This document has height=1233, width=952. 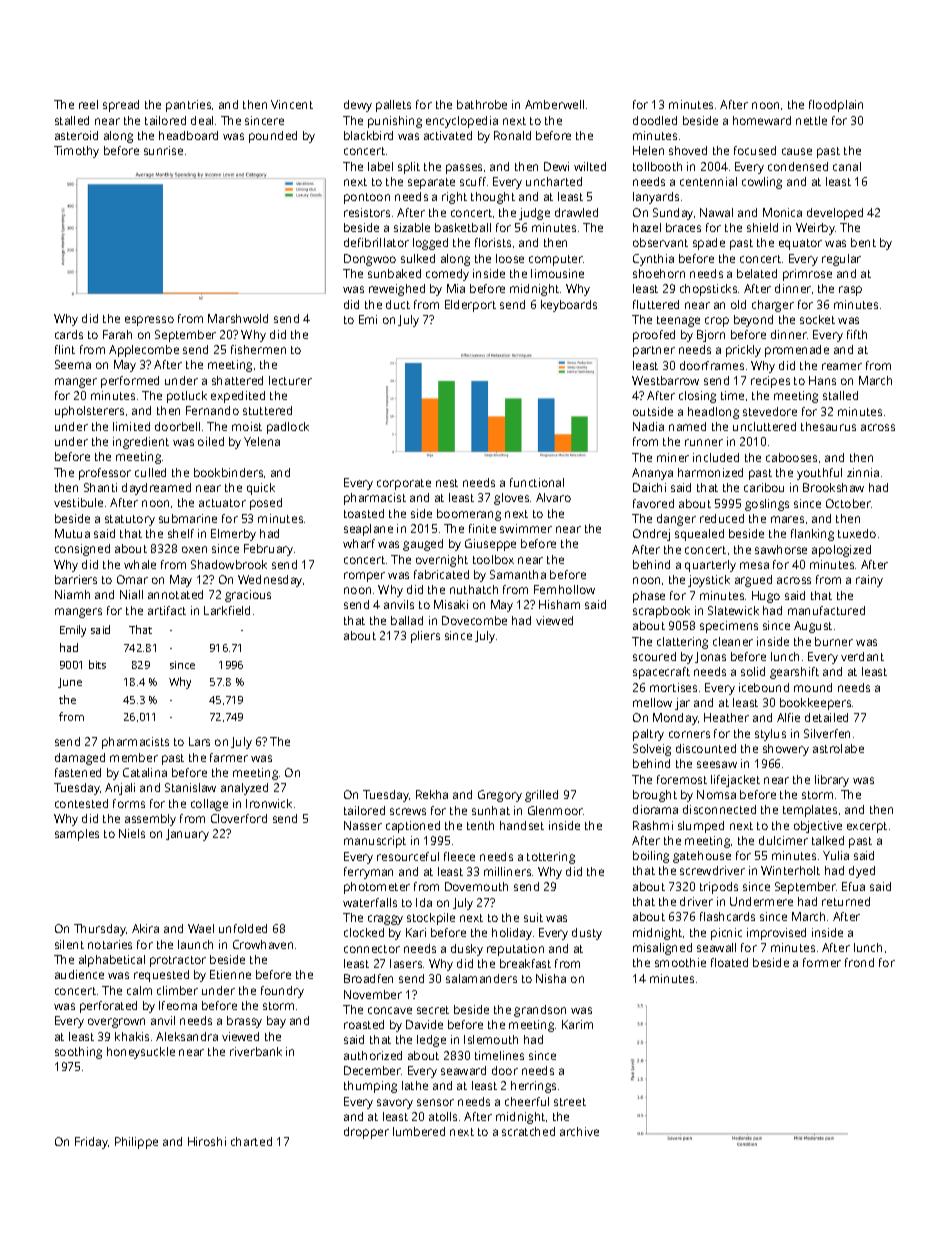 What do you see at coordinates (482, 104) in the document?
I see `bathrobe` at bounding box center [482, 104].
